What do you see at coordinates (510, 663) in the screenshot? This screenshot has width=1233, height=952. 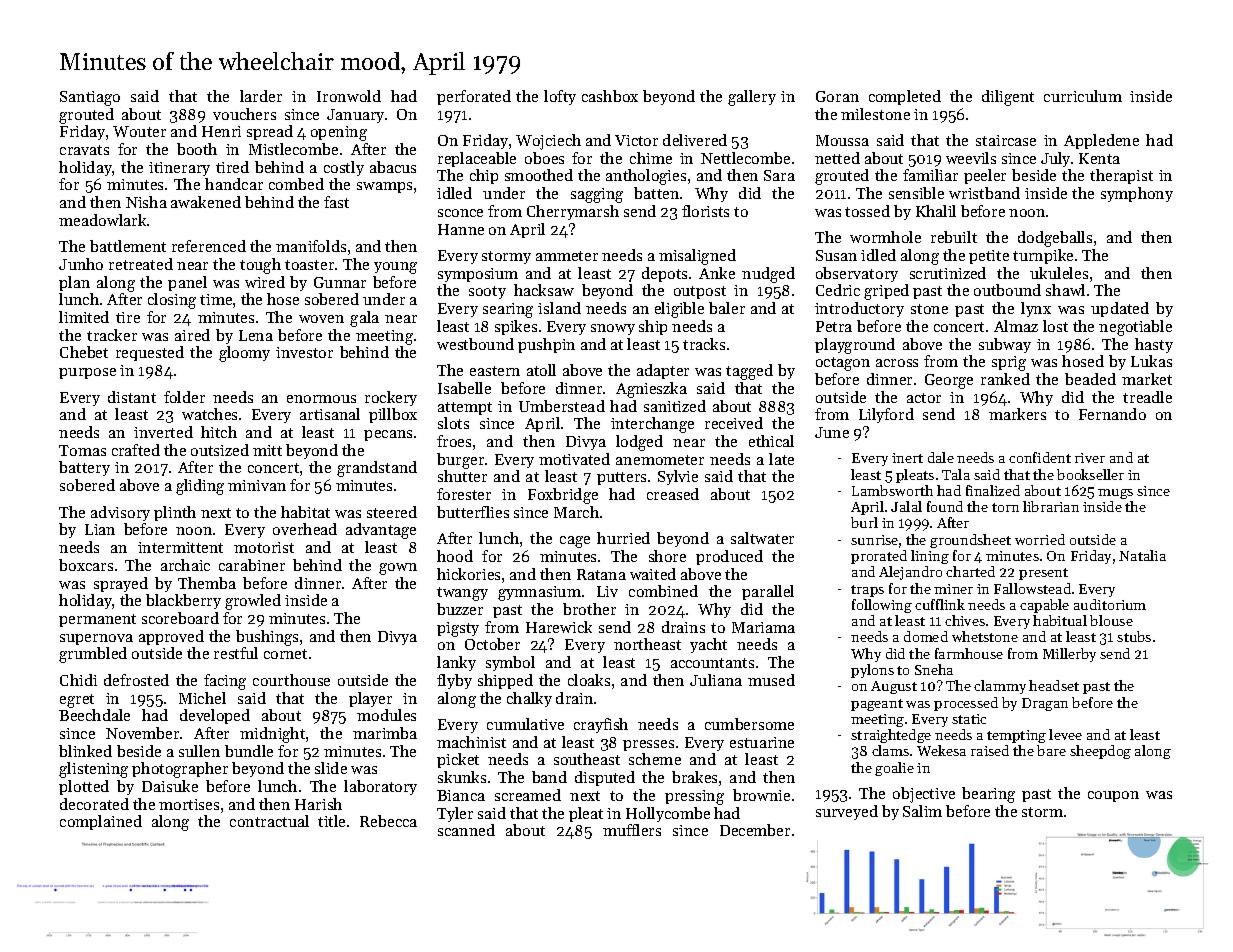 I see `symbol` at bounding box center [510, 663].
